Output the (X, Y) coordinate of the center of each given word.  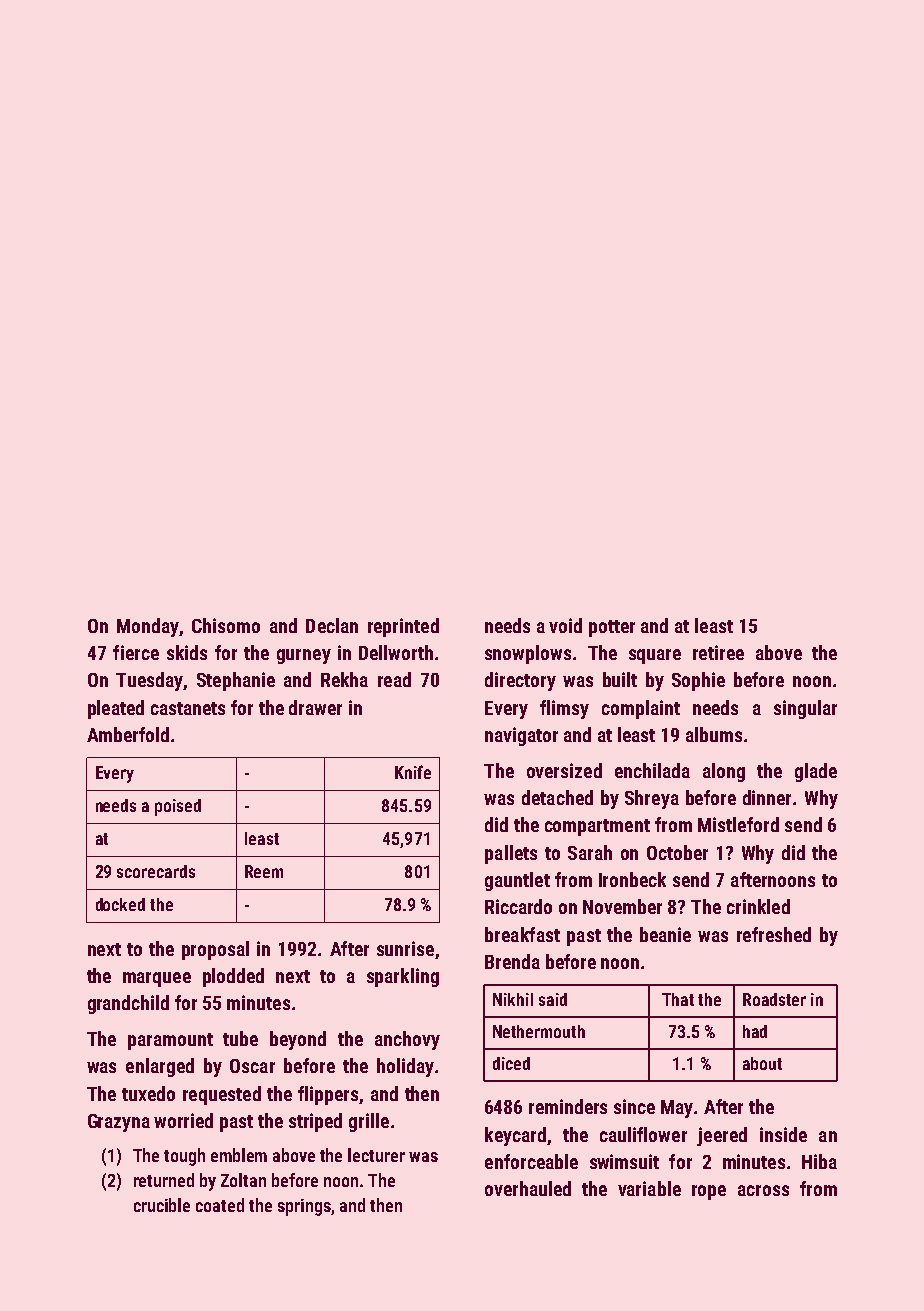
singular (805, 709)
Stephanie (236, 681)
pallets (511, 854)
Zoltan (243, 1180)
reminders (568, 1106)
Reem (264, 871)
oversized (564, 770)
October (677, 852)
